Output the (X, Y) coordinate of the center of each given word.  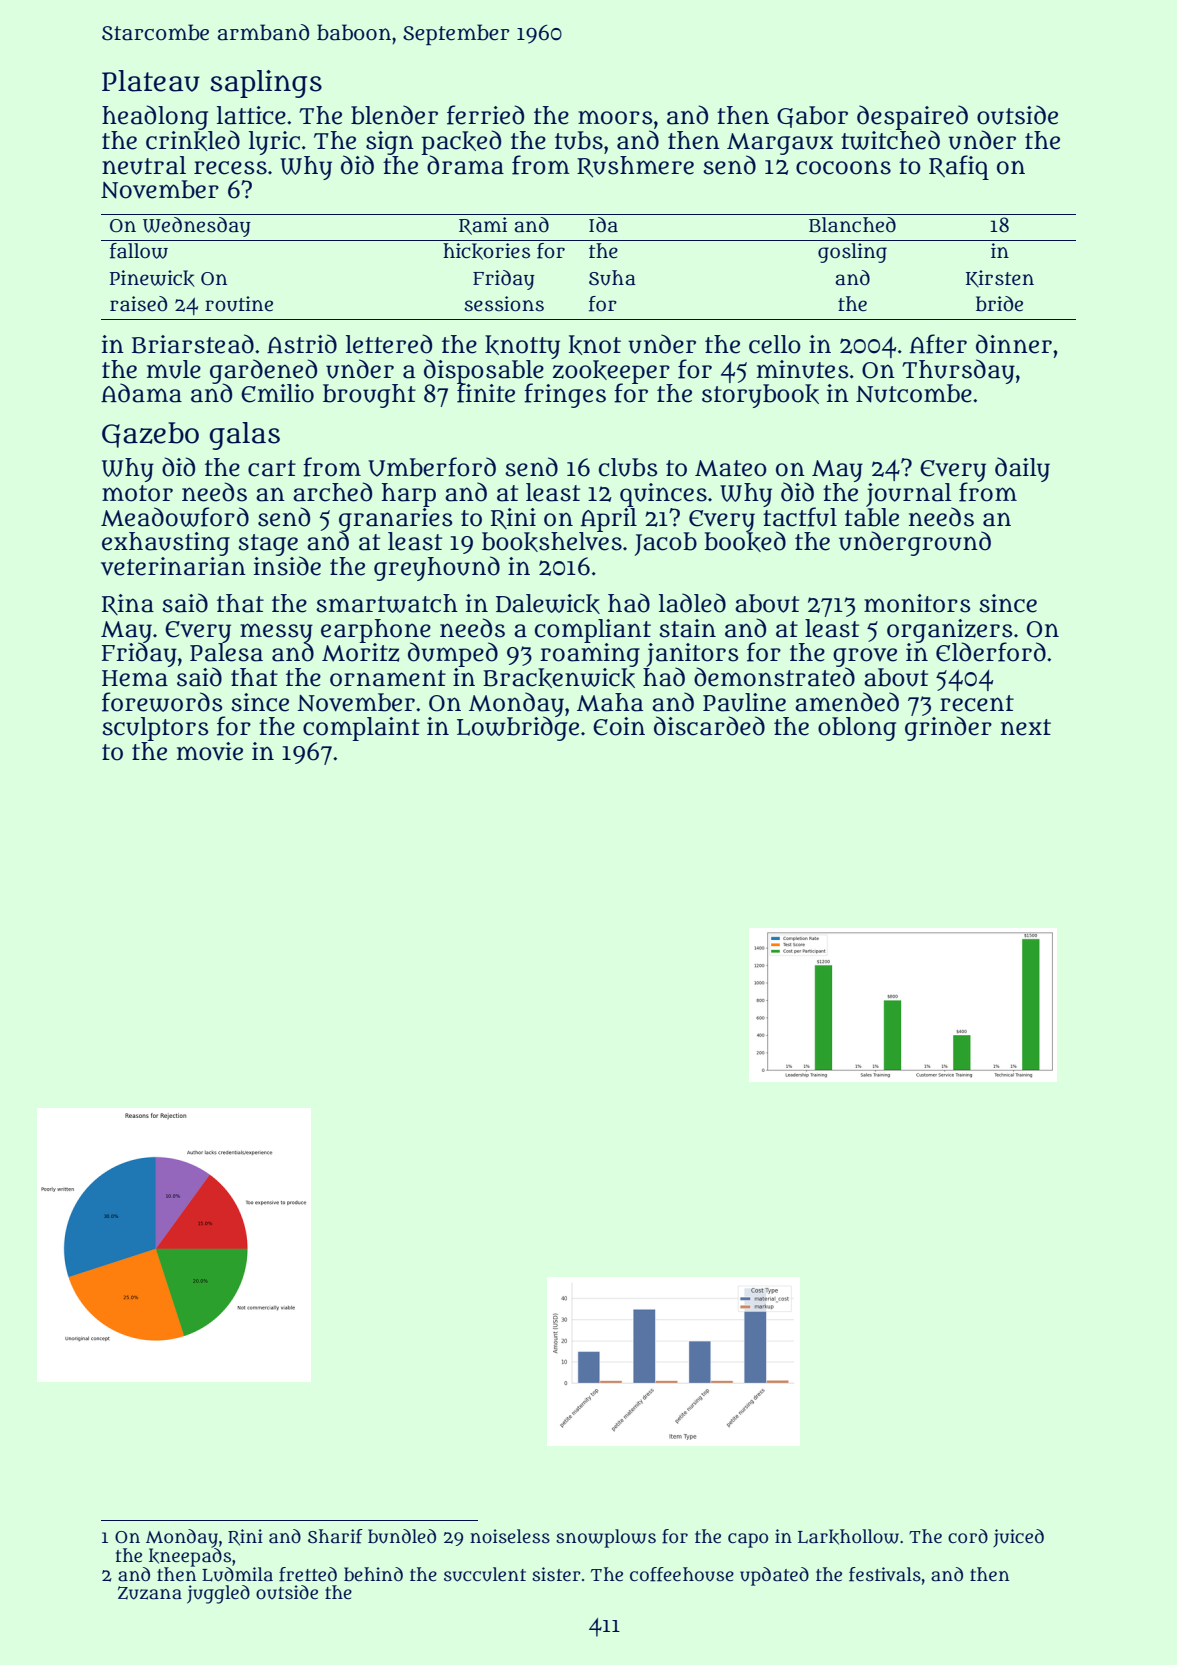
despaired (912, 117)
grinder (948, 728)
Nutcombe (914, 393)
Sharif (335, 1536)
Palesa (226, 652)
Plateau (151, 81)
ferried (485, 115)
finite (486, 393)
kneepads (190, 1557)
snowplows (606, 1538)
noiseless (510, 1536)
